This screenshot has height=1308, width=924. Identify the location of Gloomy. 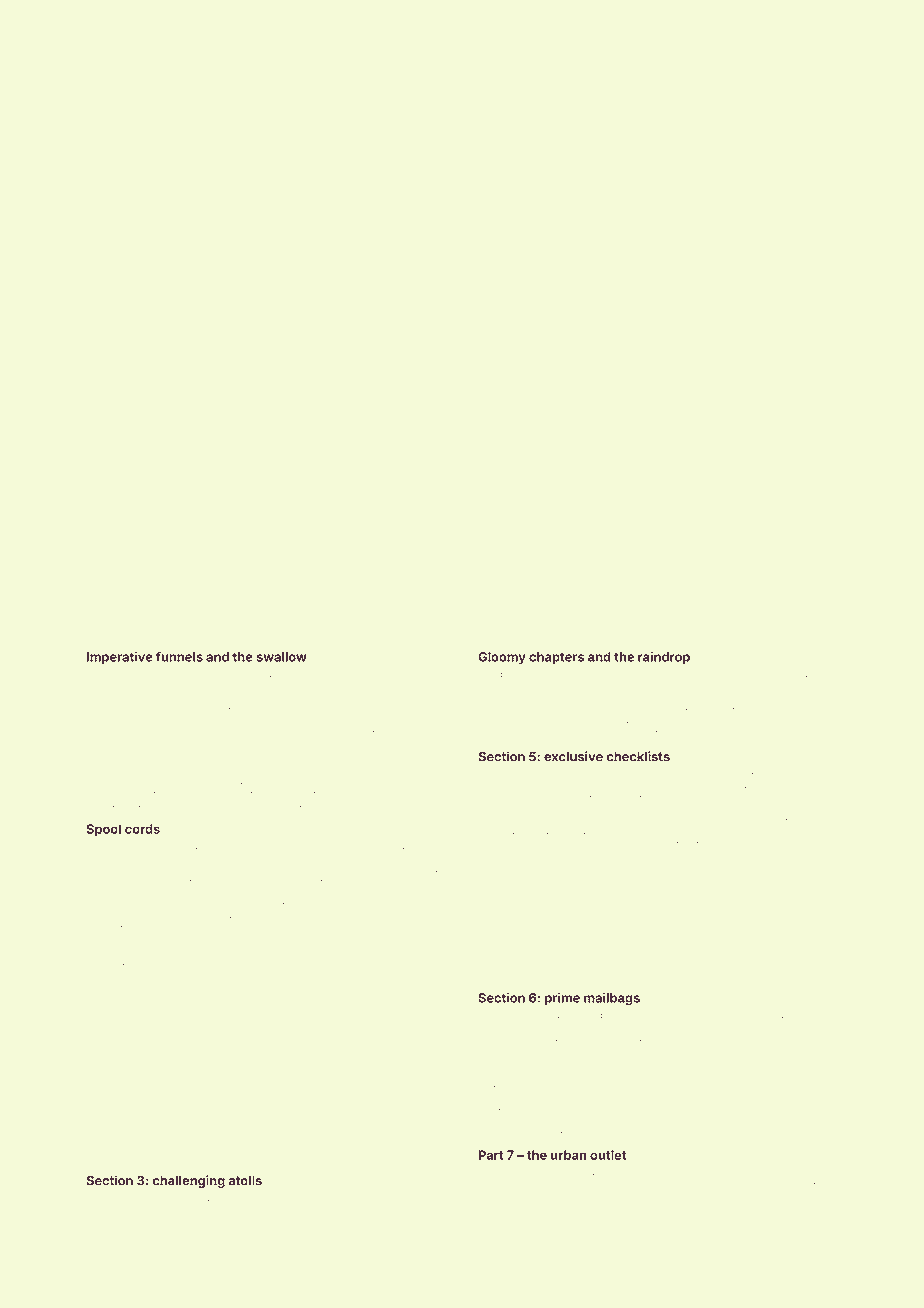
(502, 658).
